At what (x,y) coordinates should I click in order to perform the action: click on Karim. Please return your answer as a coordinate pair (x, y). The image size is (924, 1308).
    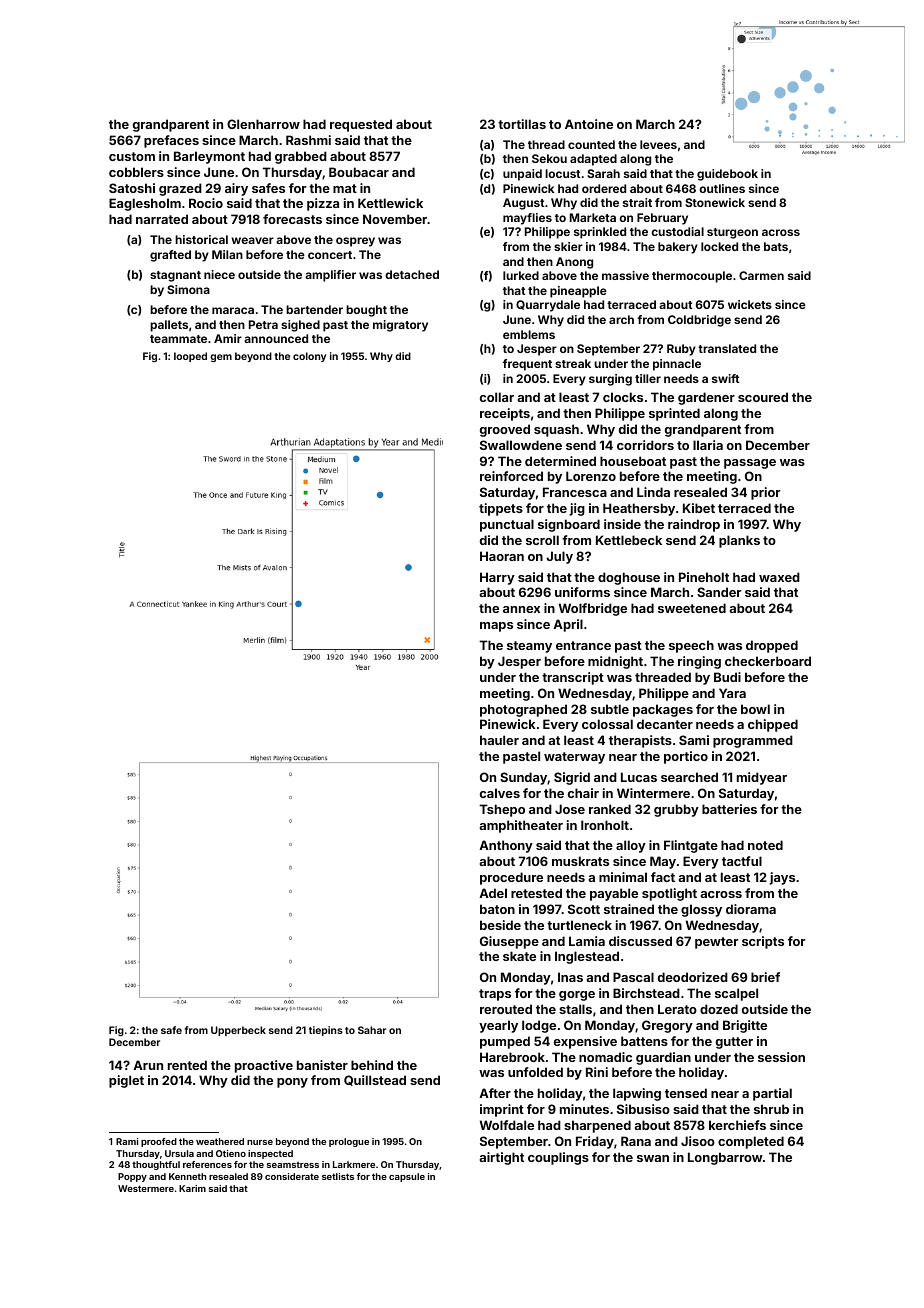
    Looking at the image, I should click on (192, 1188).
